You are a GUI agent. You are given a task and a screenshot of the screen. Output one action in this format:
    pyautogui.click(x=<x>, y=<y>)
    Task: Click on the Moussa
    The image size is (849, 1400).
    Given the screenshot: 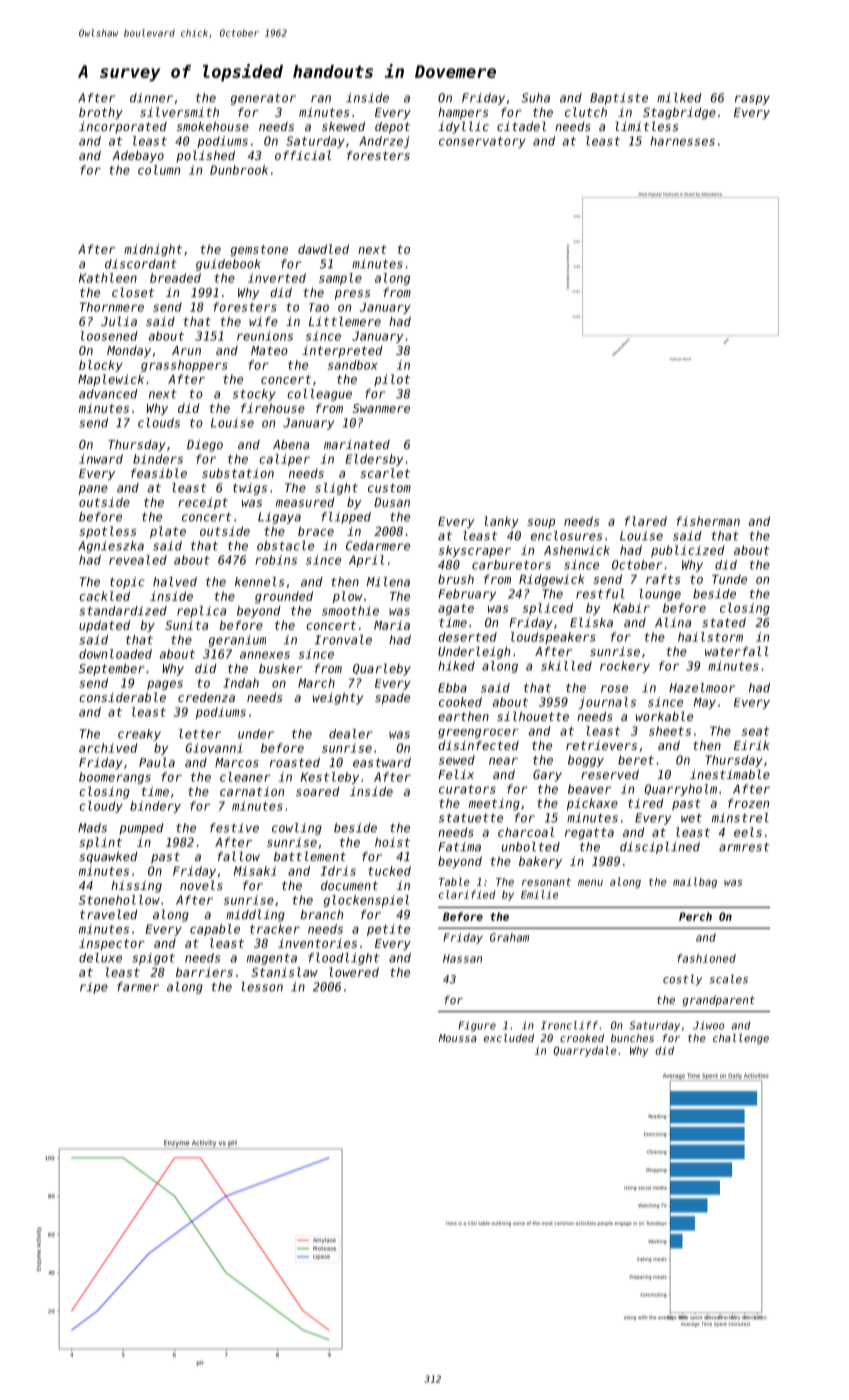 What is the action you would take?
    pyautogui.click(x=458, y=1038)
